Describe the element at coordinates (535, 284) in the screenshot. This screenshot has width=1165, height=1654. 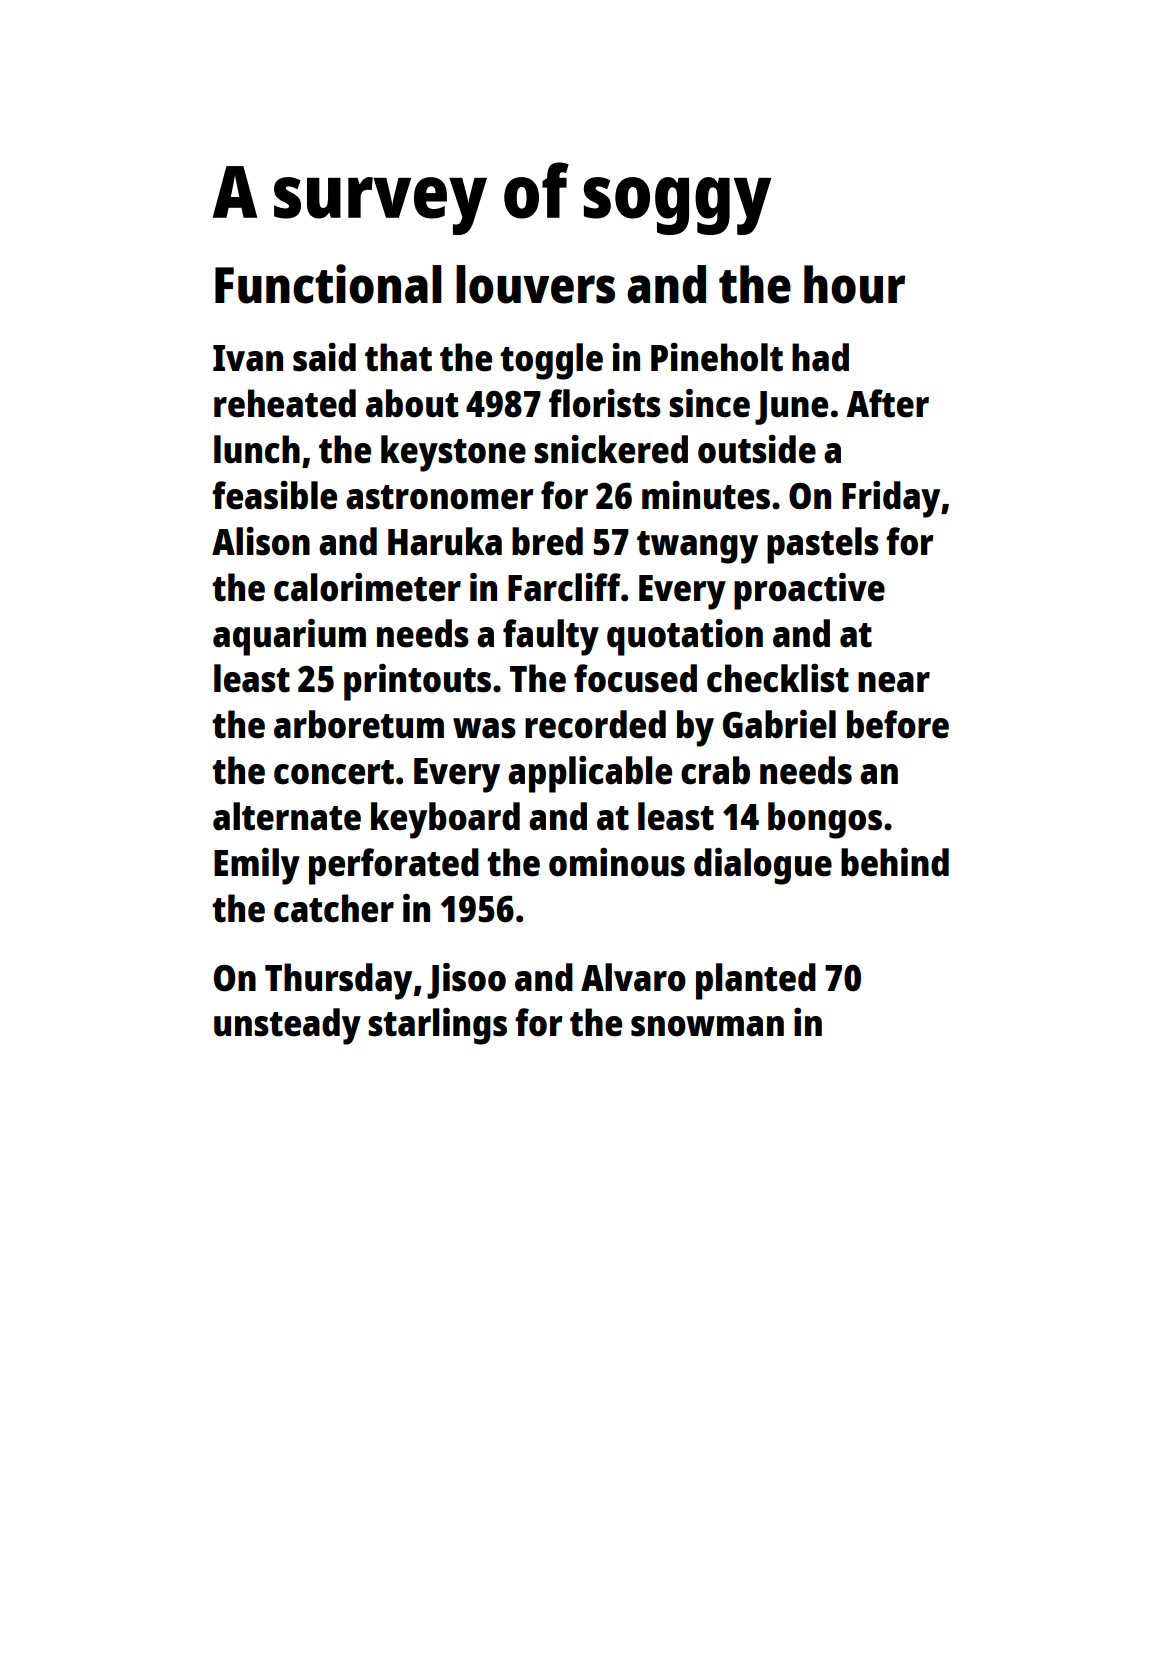
I see `louvers` at that location.
